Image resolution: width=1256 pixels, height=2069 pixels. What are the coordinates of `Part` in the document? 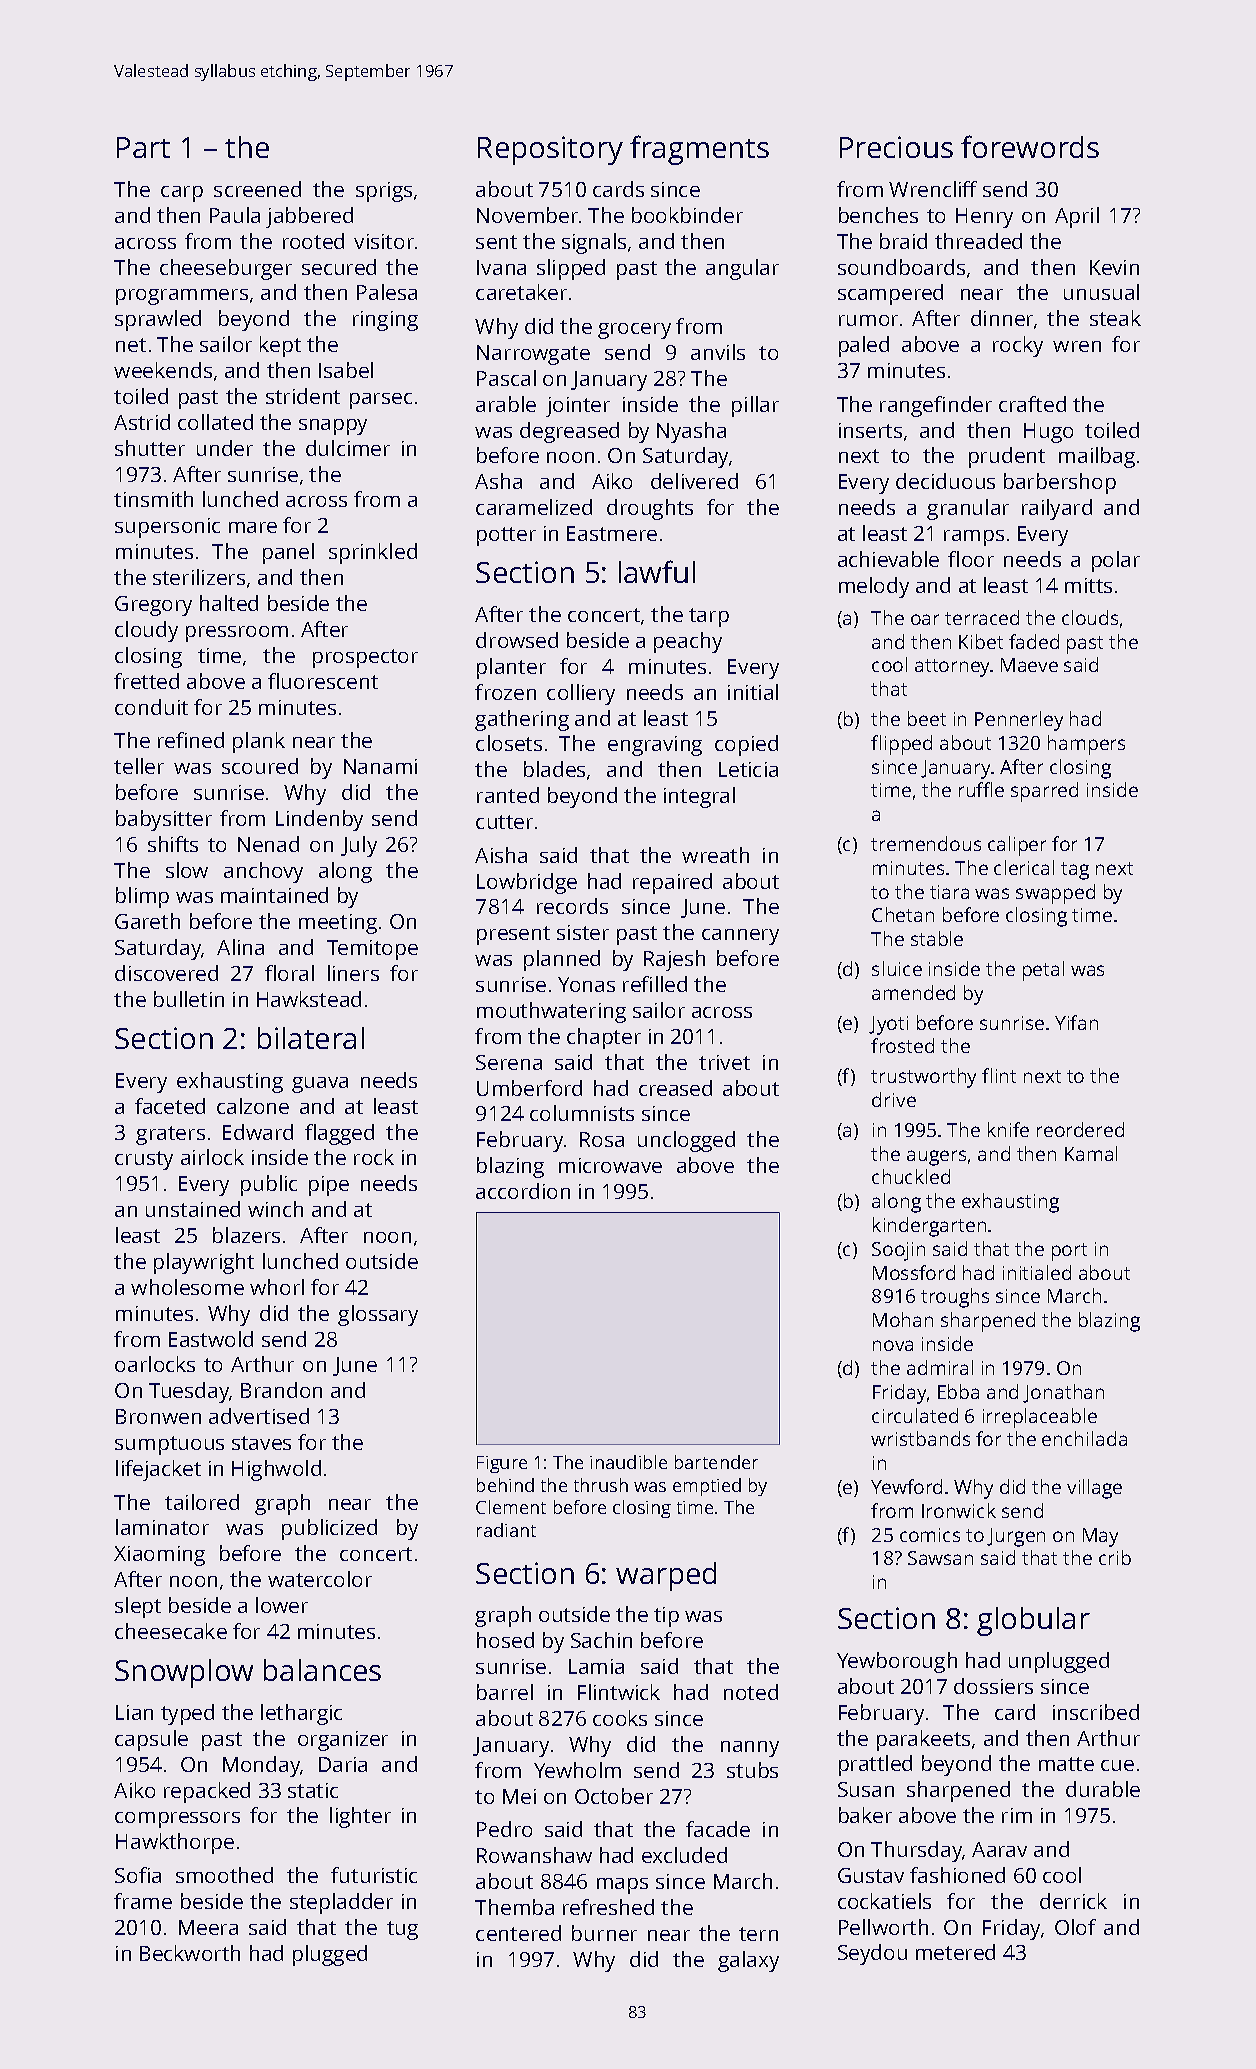 It's located at (143, 147).
